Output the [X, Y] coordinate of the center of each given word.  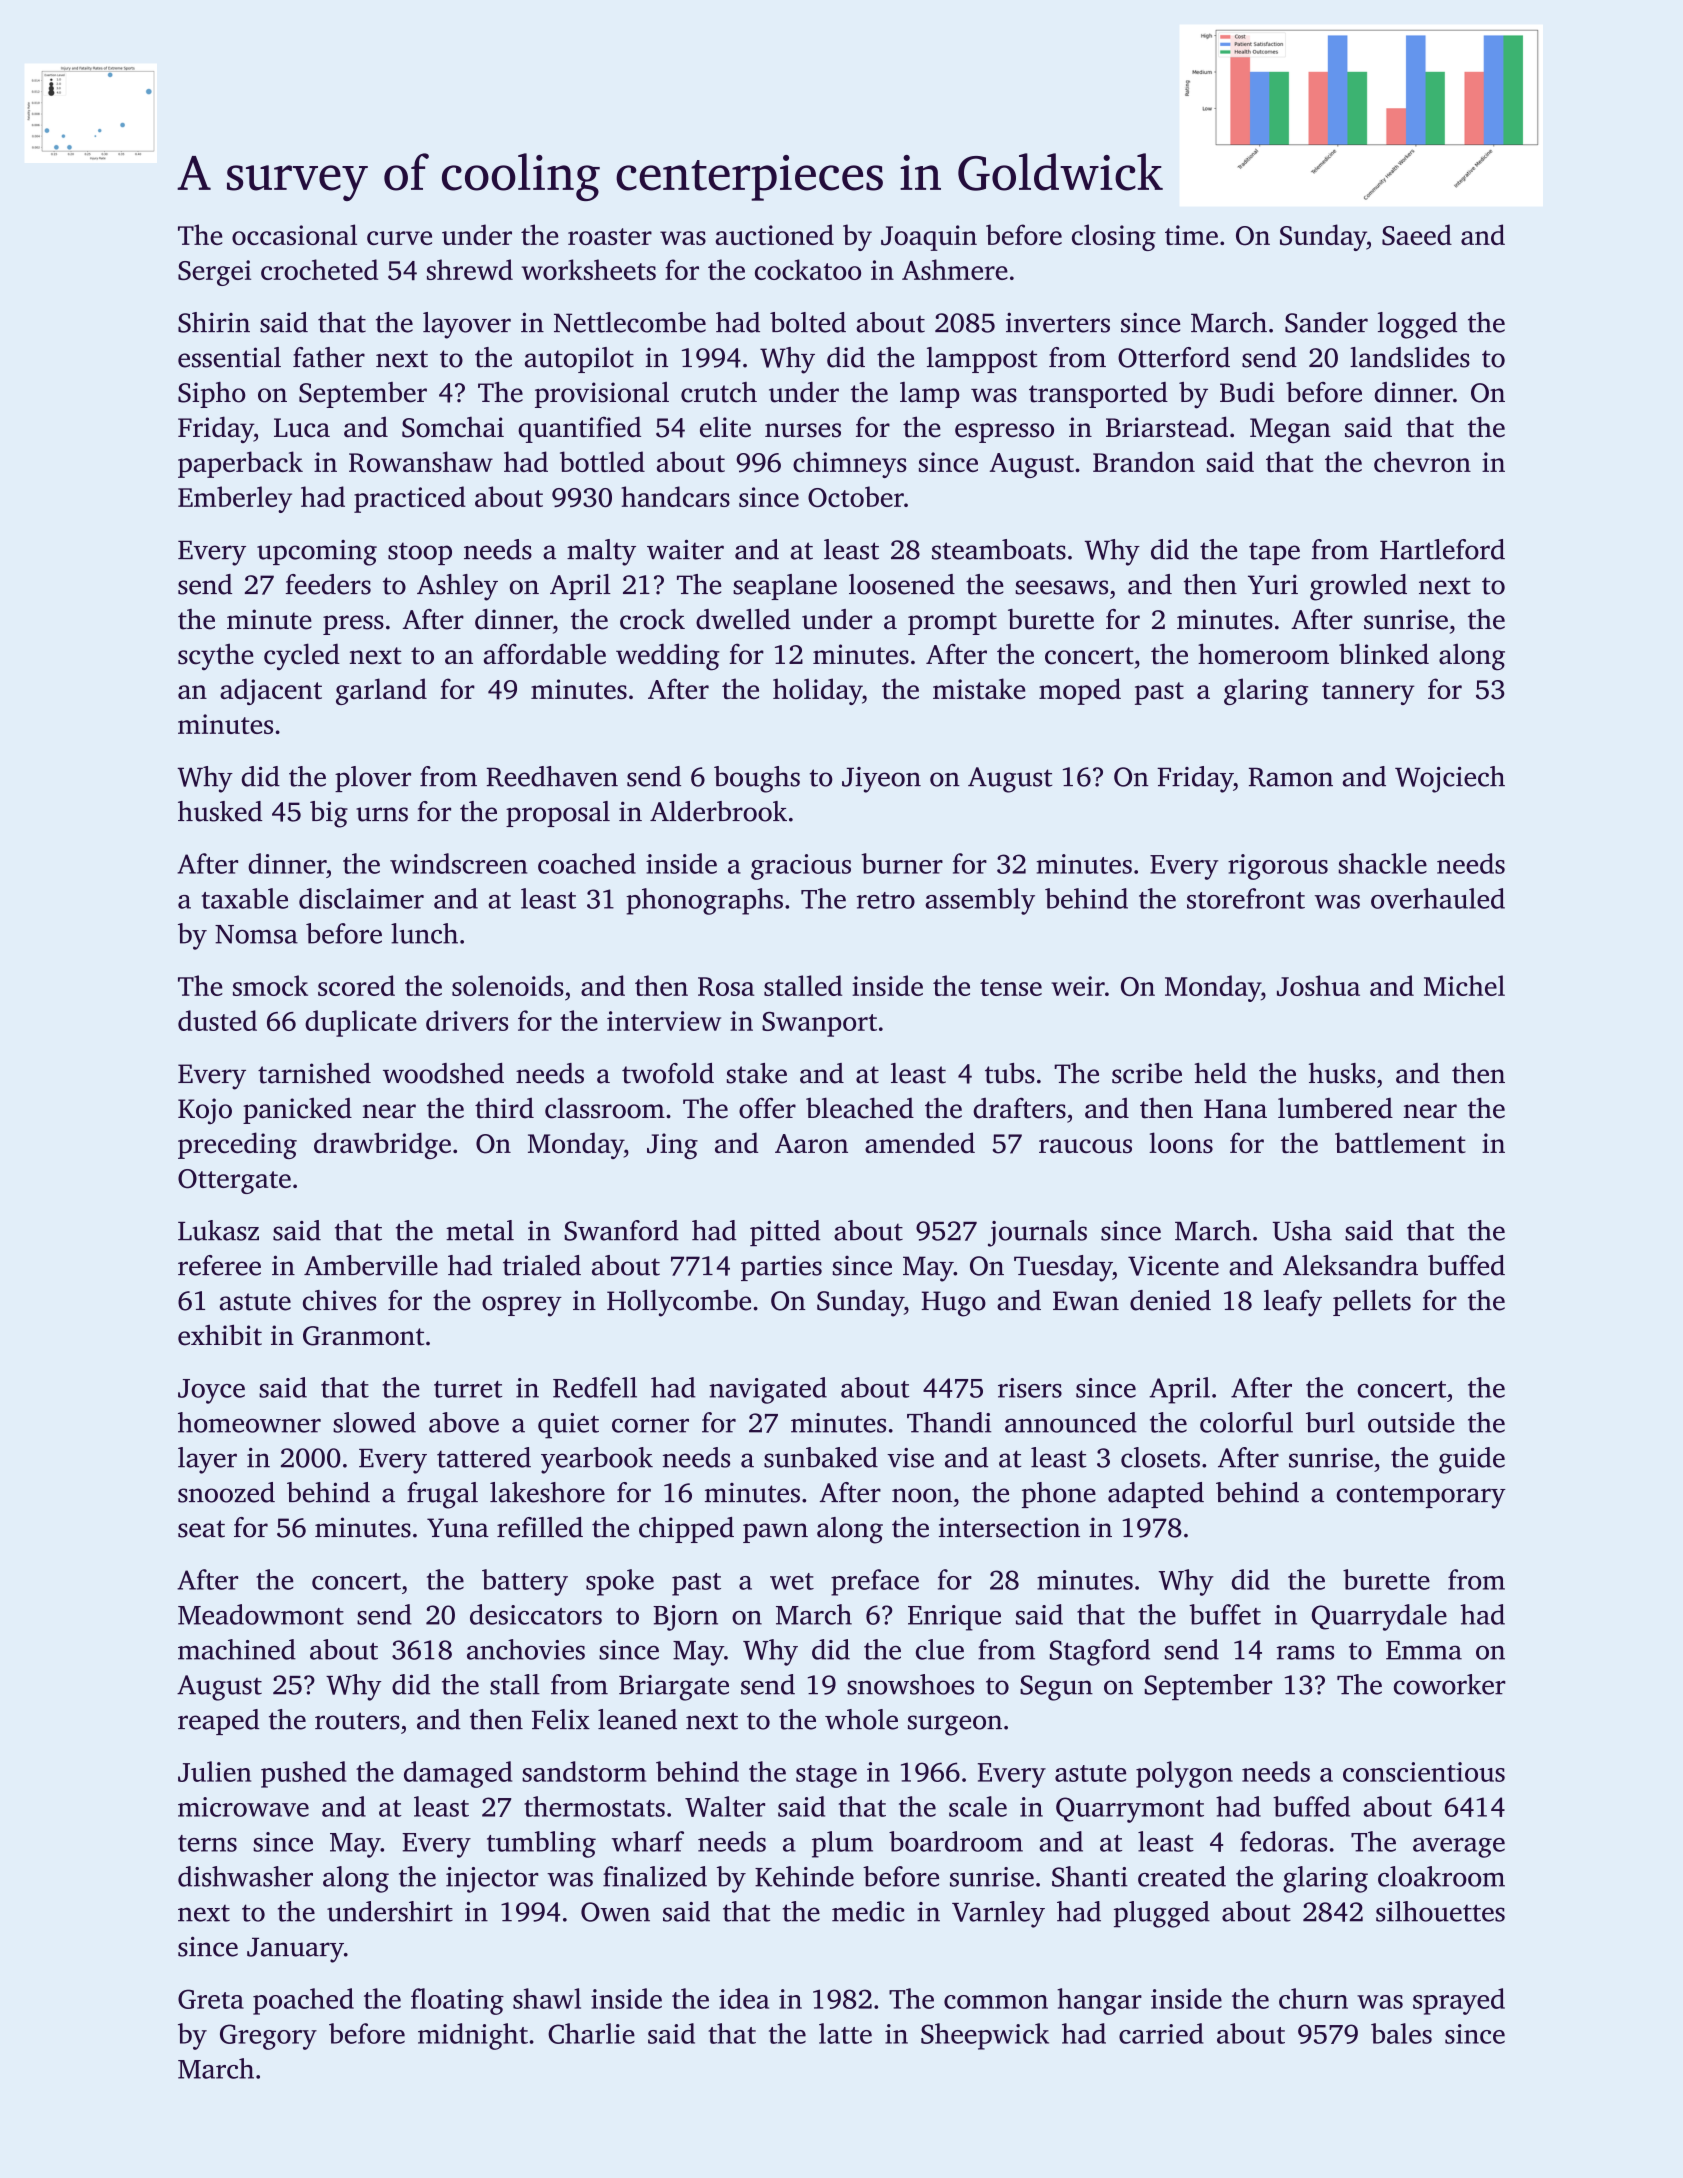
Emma [1424, 1650]
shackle [1382, 863]
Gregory [268, 2037]
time [1191, 235]
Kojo [205, 1111]
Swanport [819, 1024]
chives [340, 1300]
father [329, 357]
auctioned [774, 234]
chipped [686, 1530]
